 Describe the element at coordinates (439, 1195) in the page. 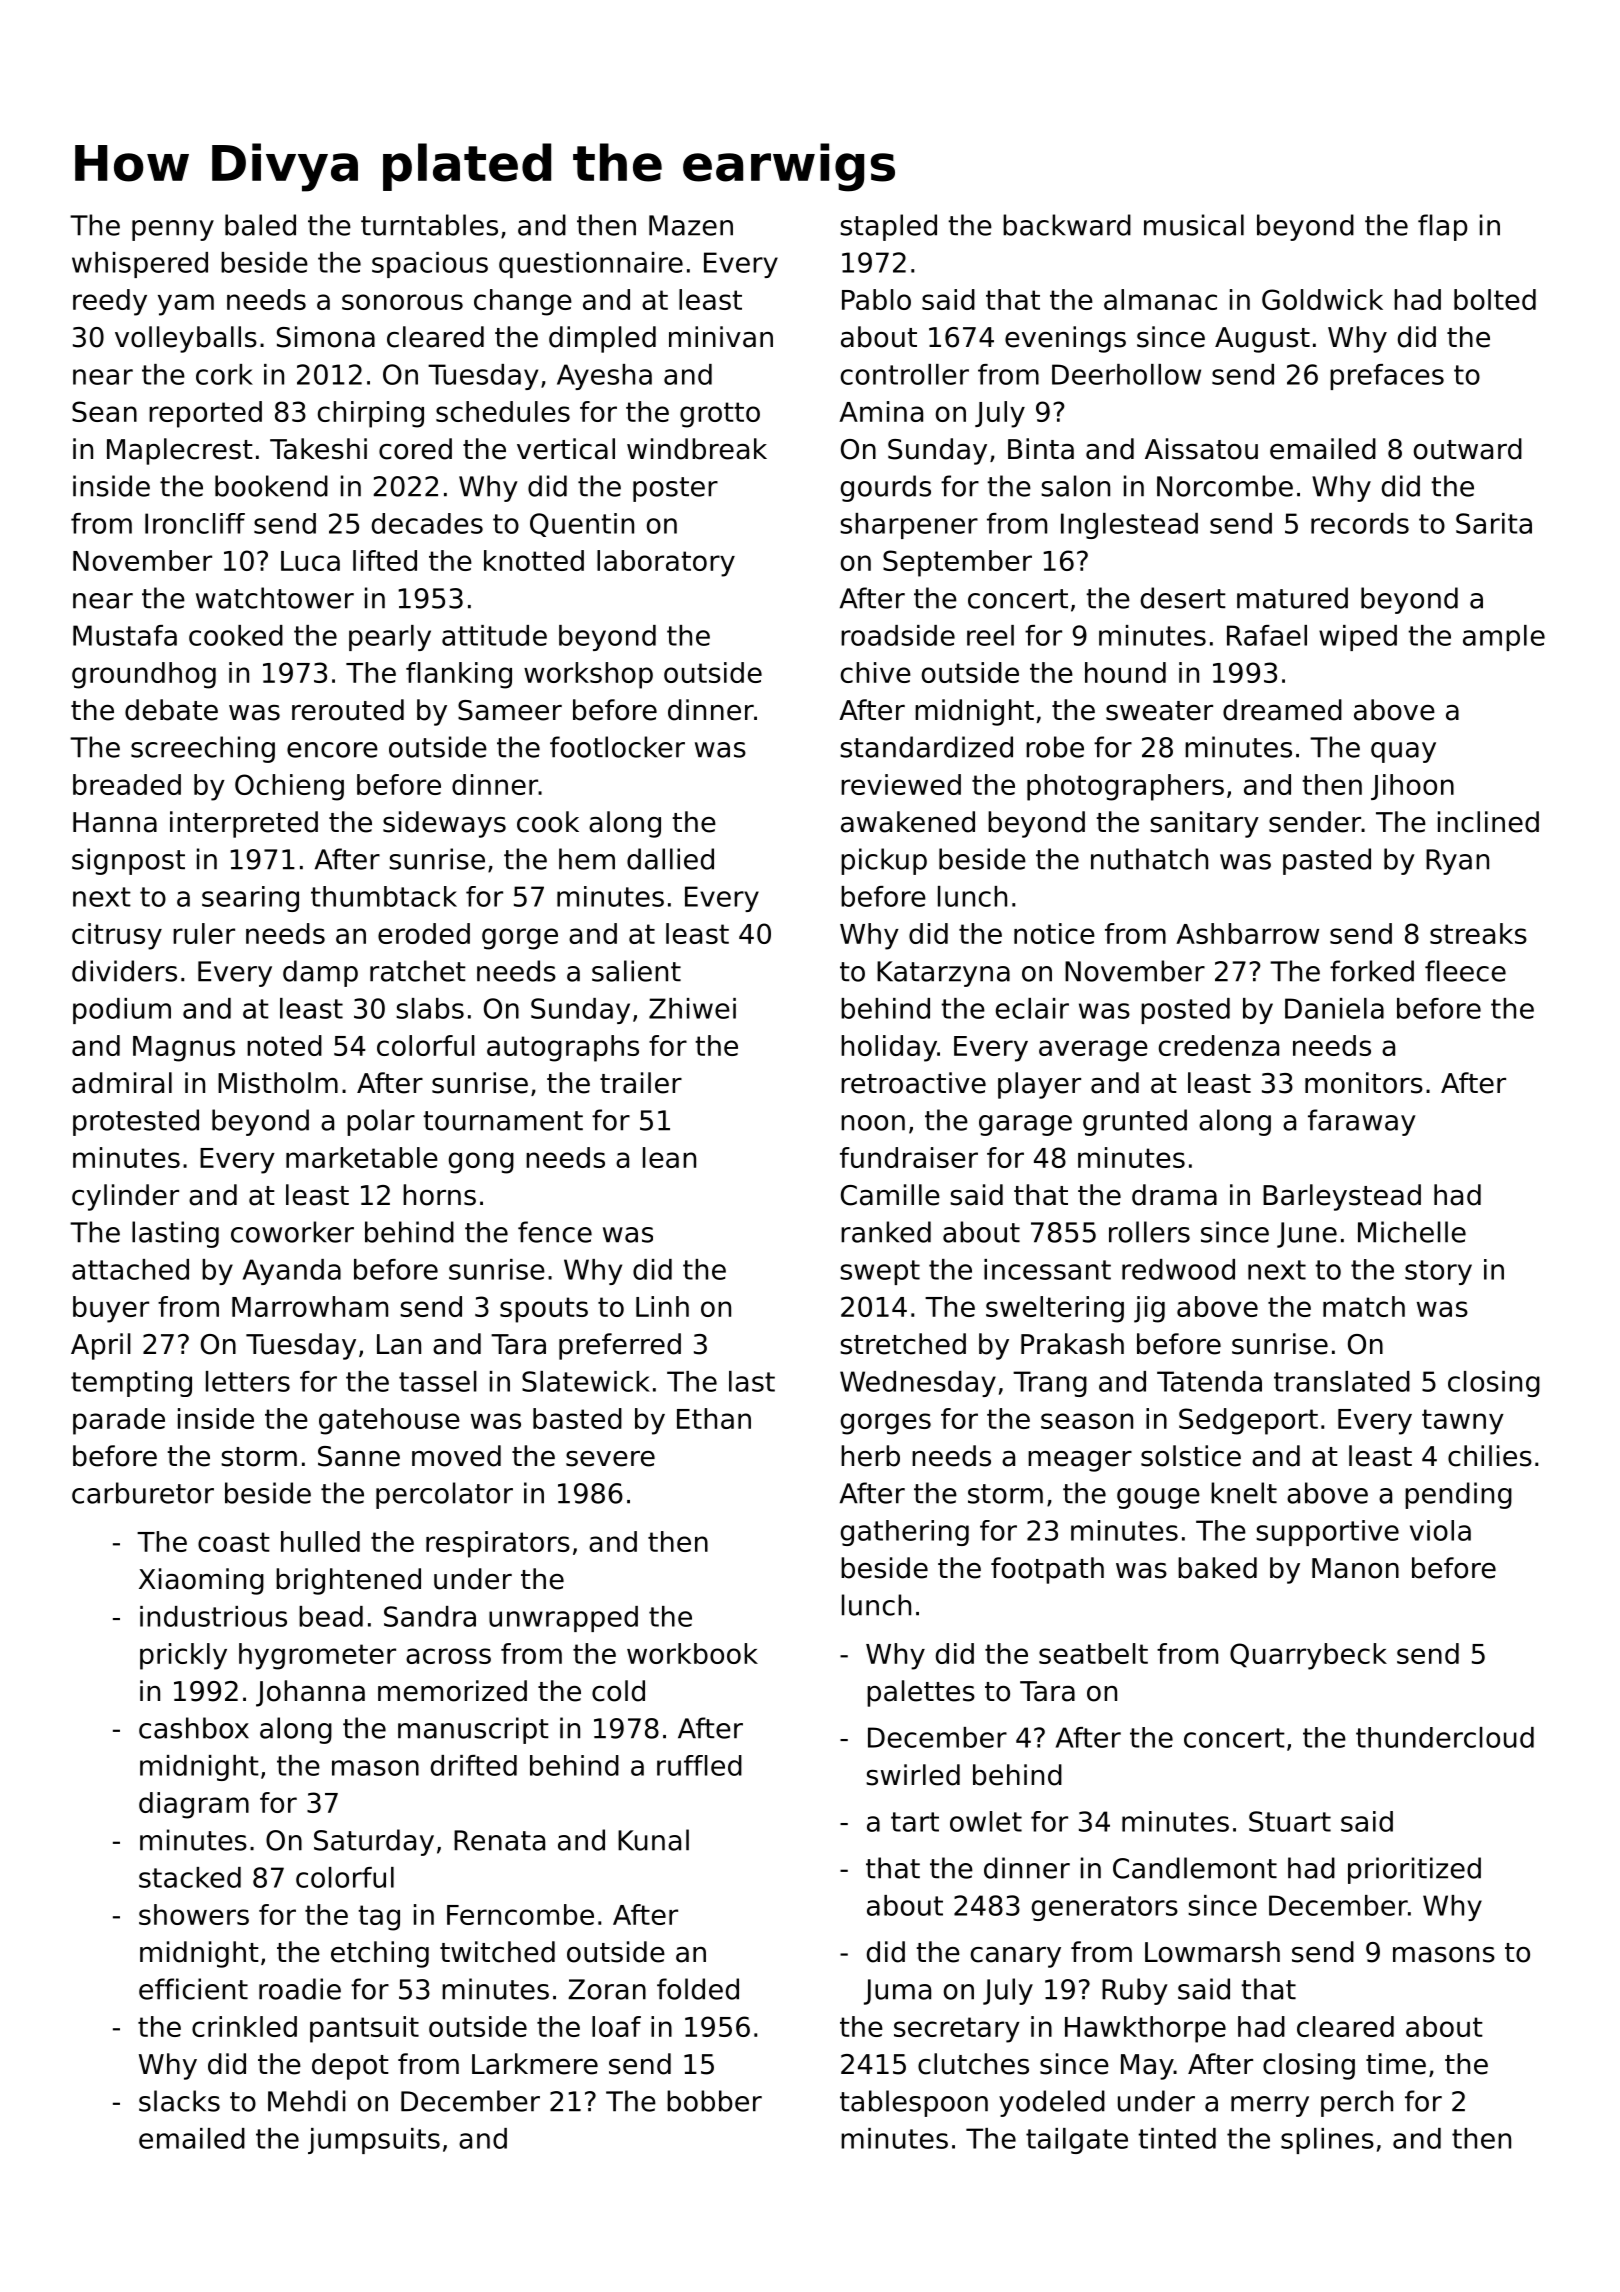

I see `horns` at that location.
